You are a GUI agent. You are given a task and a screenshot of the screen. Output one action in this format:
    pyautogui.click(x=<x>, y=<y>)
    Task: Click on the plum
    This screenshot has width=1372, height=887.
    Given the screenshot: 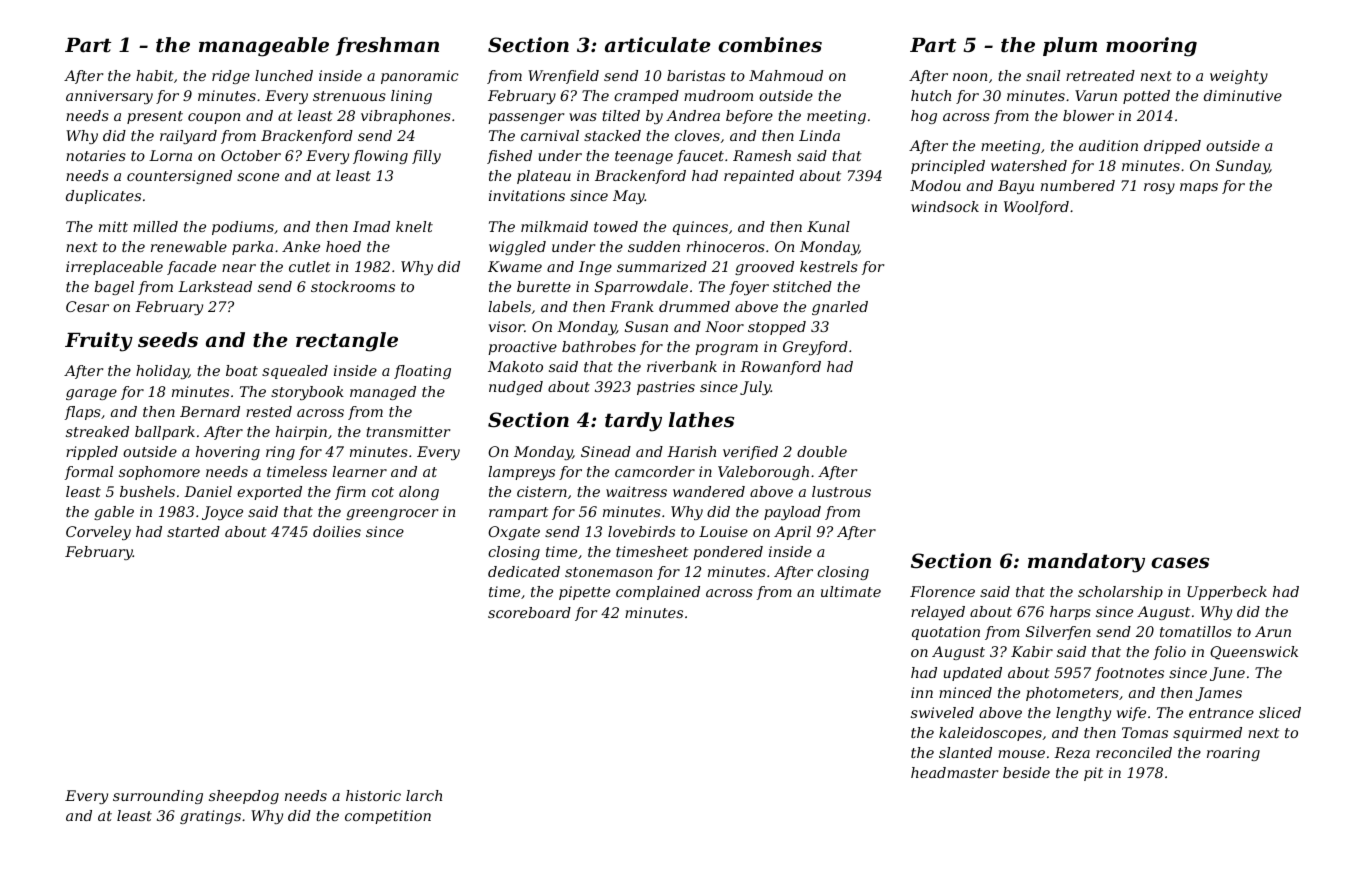 What is the action you would take?
    pyautogui.click(x=1070, y=46)
